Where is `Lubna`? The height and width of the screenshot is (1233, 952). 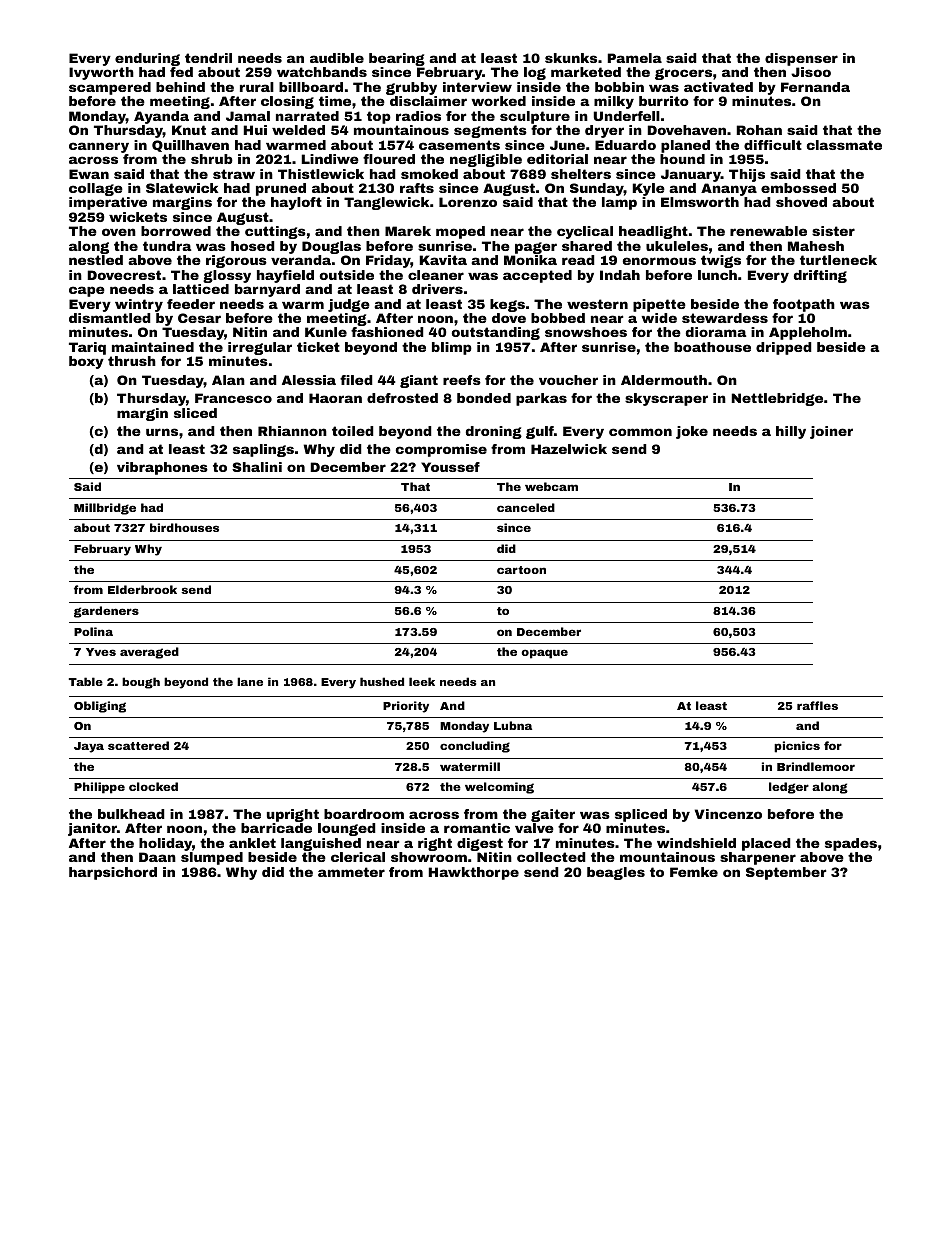 Lubna is located at coordinates (513, 725).
